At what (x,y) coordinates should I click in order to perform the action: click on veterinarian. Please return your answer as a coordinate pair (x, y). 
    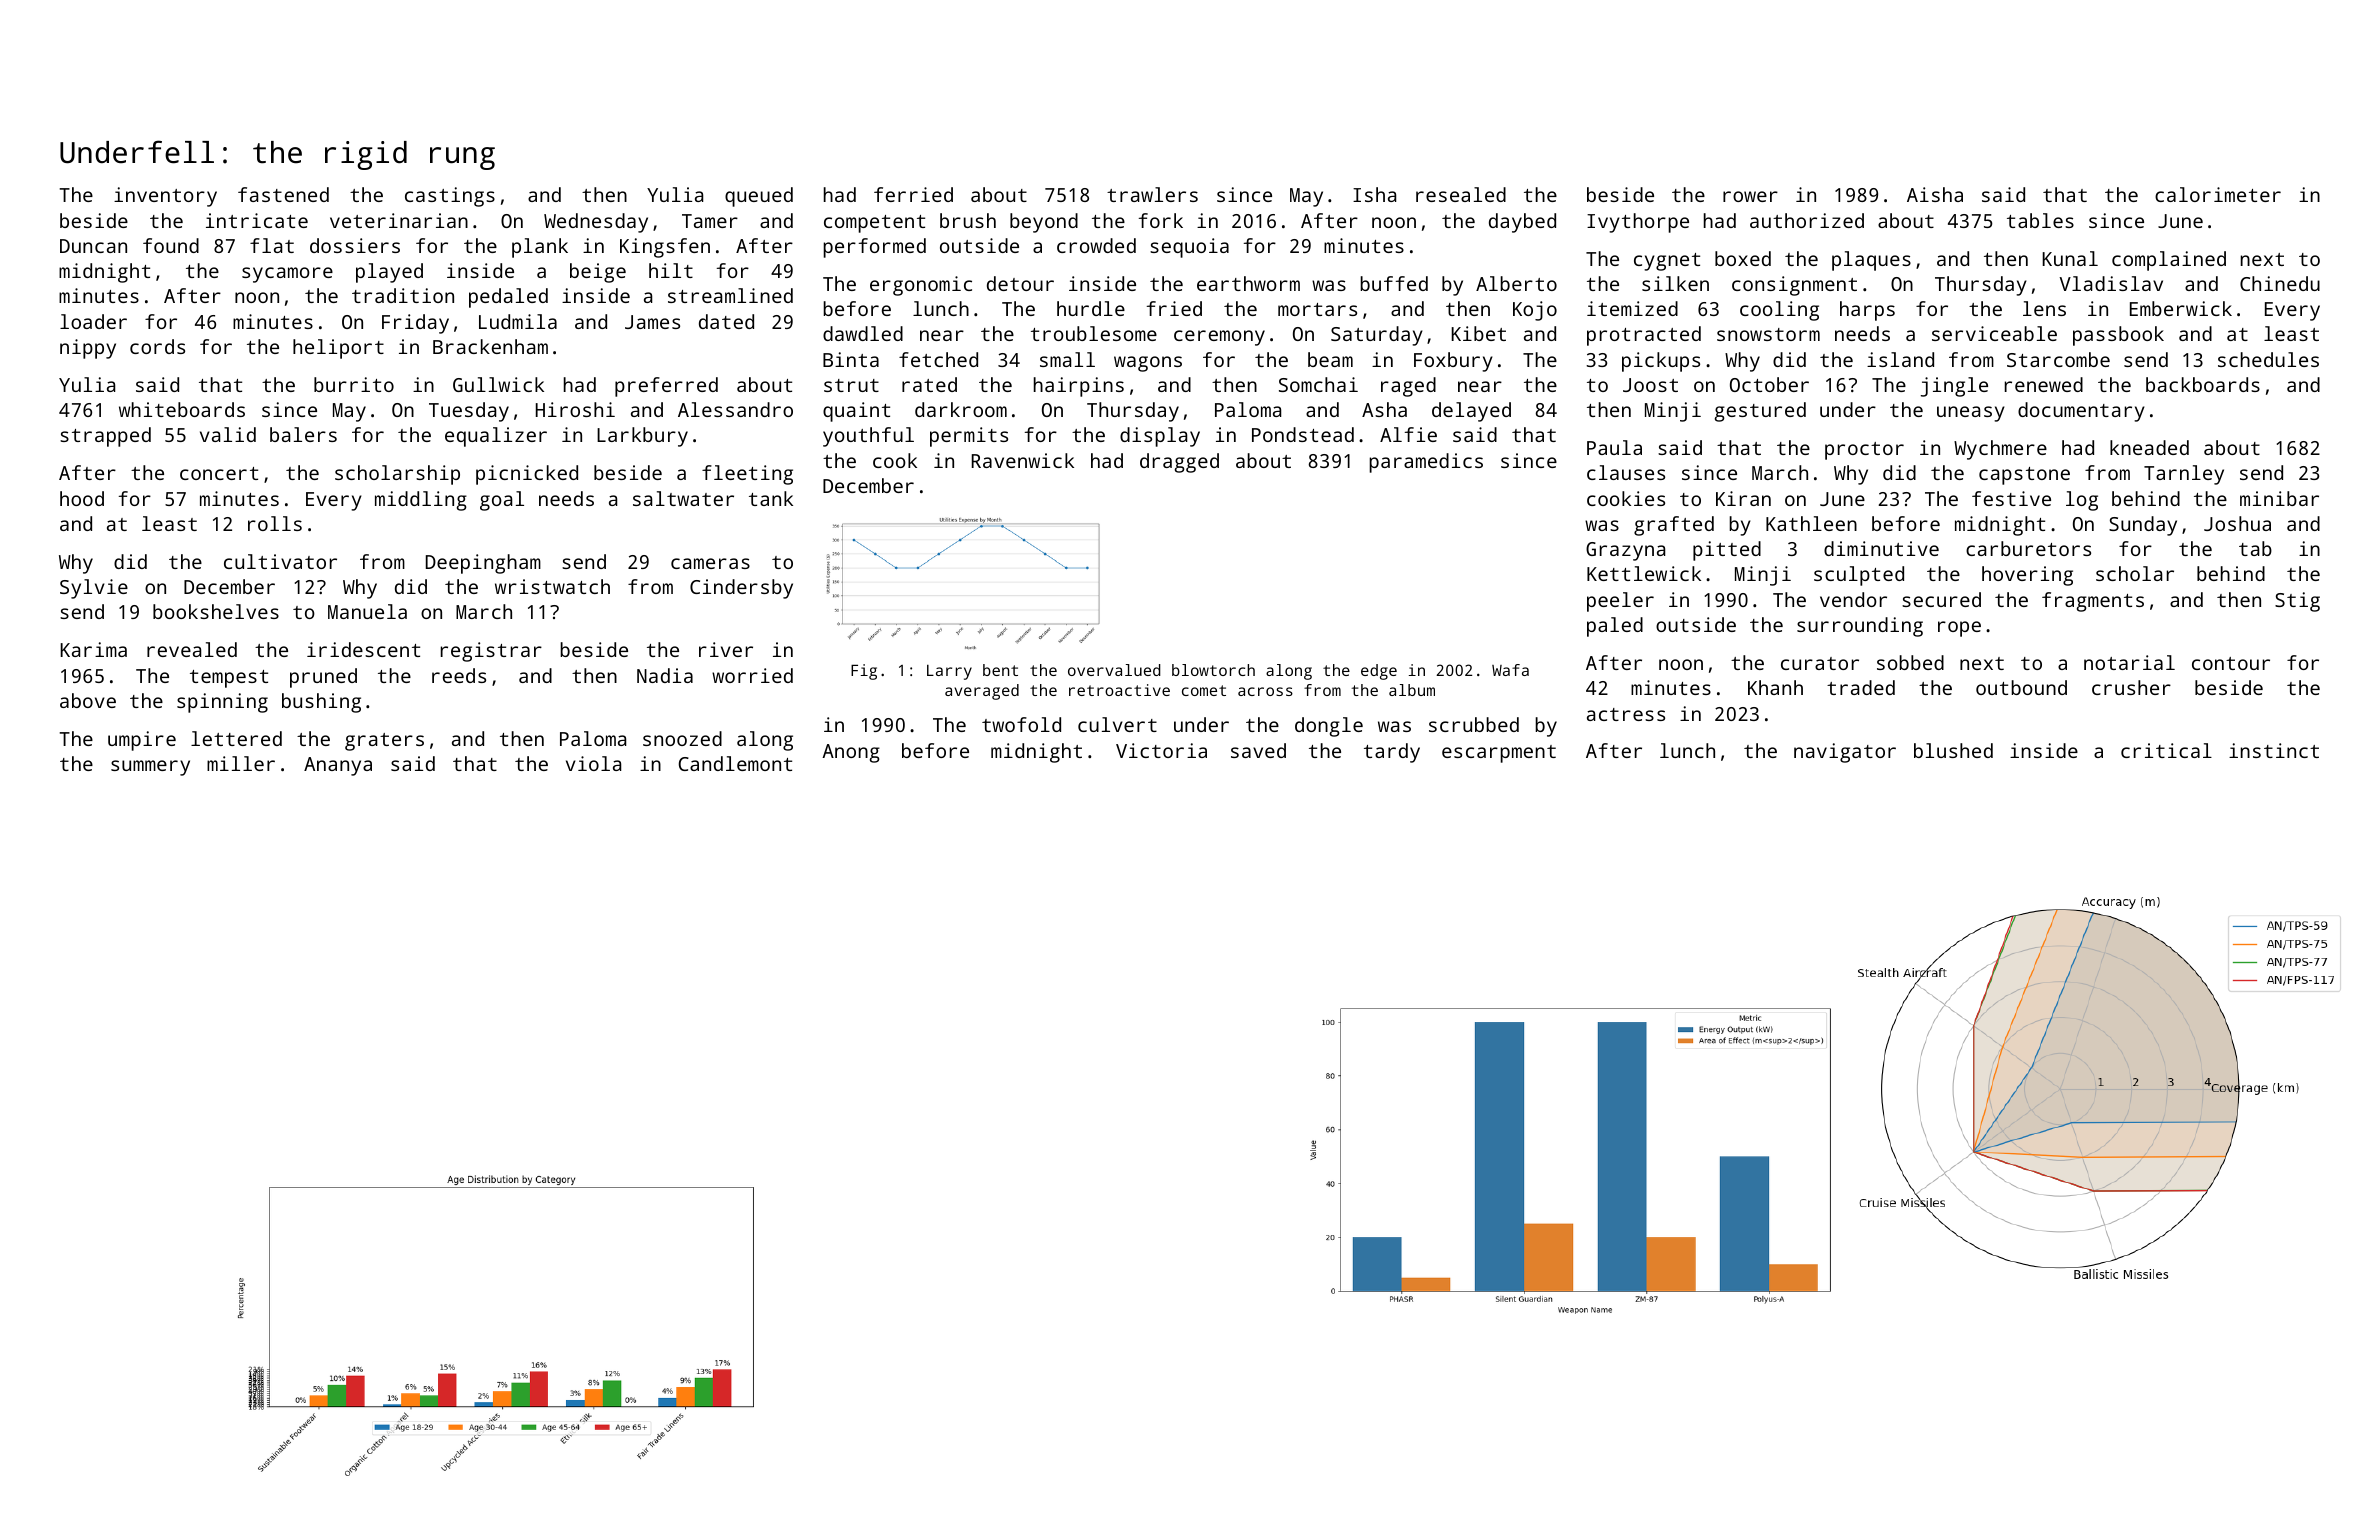
    Looking at the image, I should click on (399, 220).
